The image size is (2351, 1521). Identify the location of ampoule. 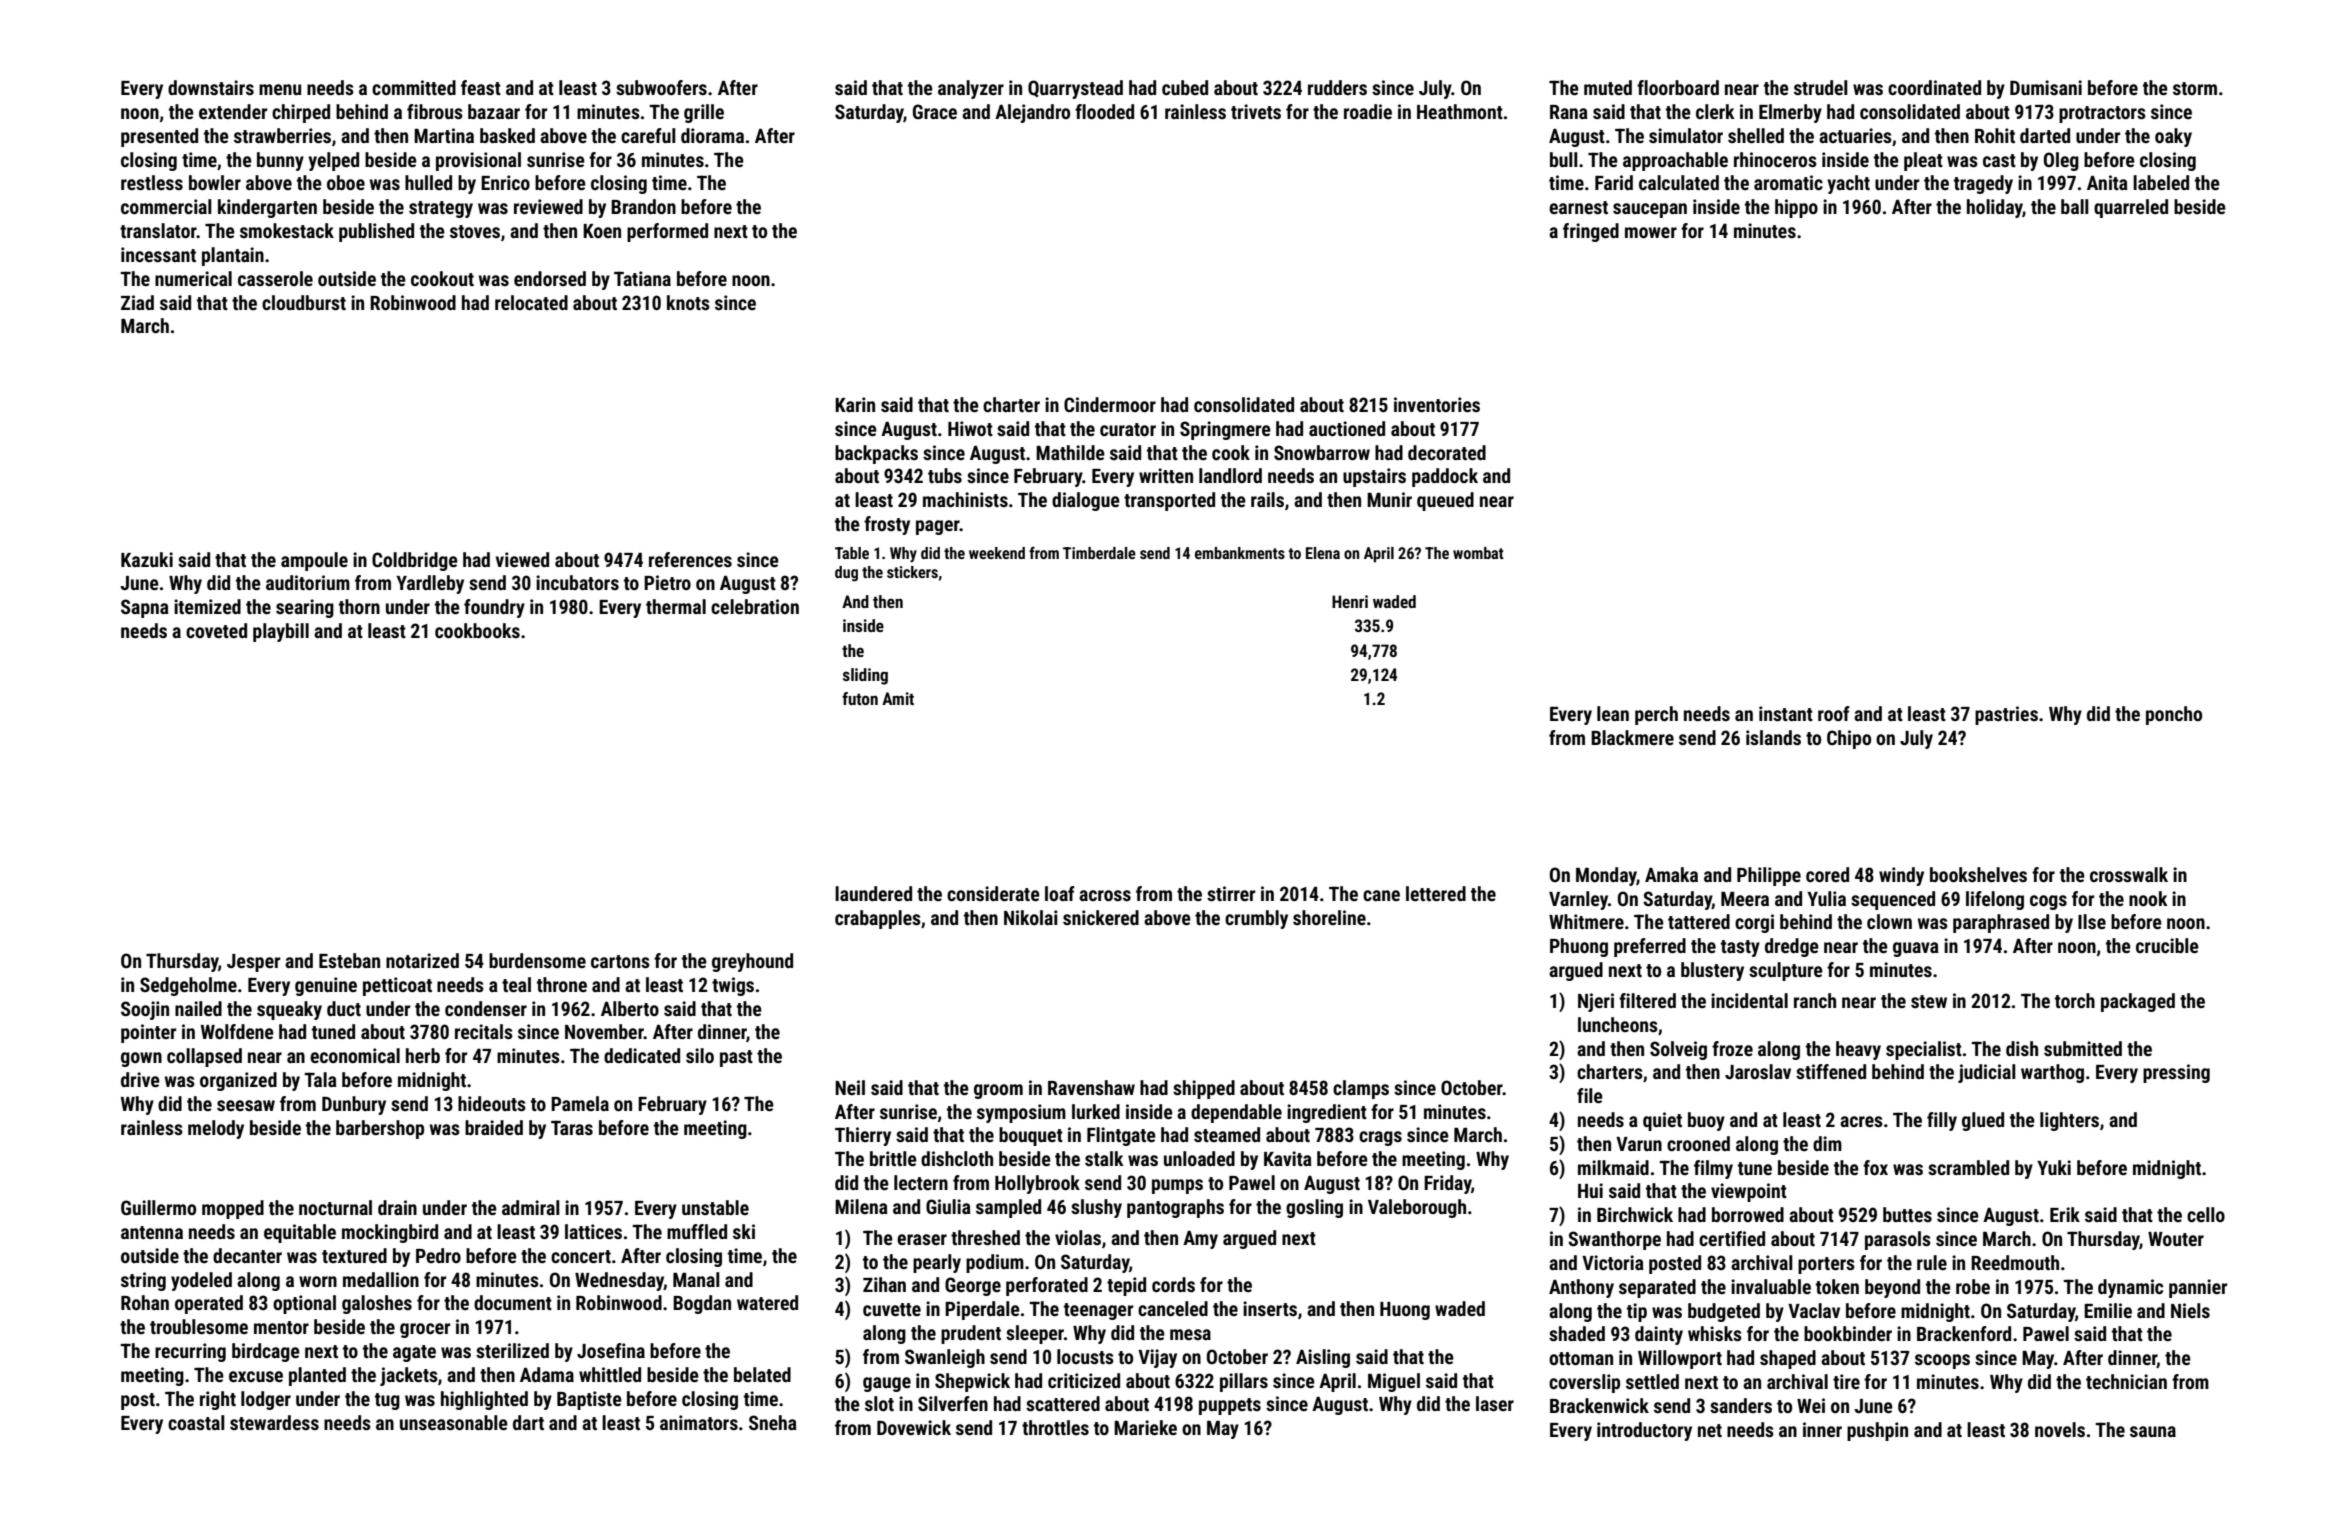
(314, 561).
